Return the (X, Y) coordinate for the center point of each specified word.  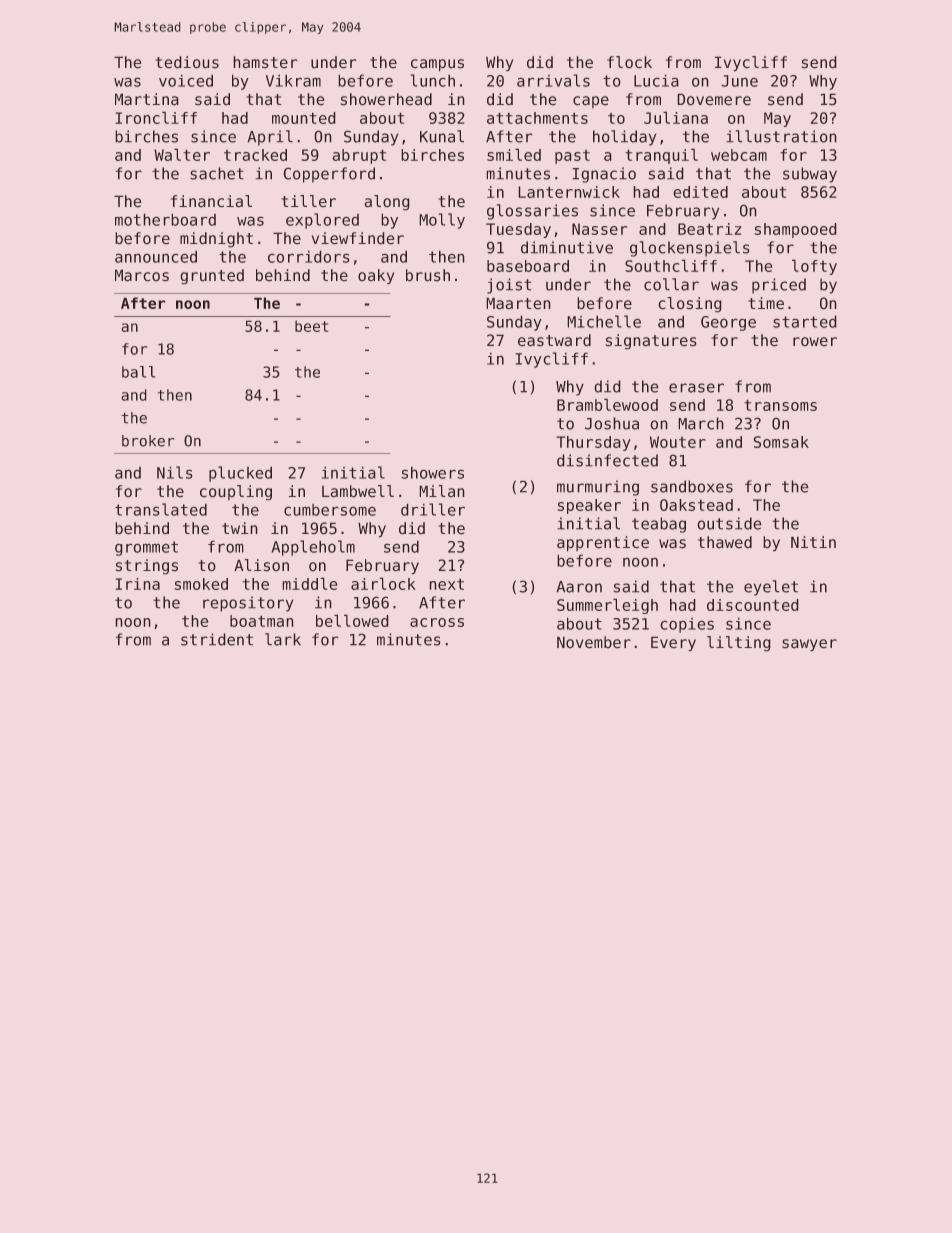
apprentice (603, 544)
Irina (138, 584)
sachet (217, 173)
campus (437, 65)
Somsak (781, 442)
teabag (659, 525)
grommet (146, 548)
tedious (187, 62)
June (739, 81)
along (387, 203)
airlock (383, 583)
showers (432, 472)
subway (810, 175)
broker (148, 441)
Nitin (813, 542)
